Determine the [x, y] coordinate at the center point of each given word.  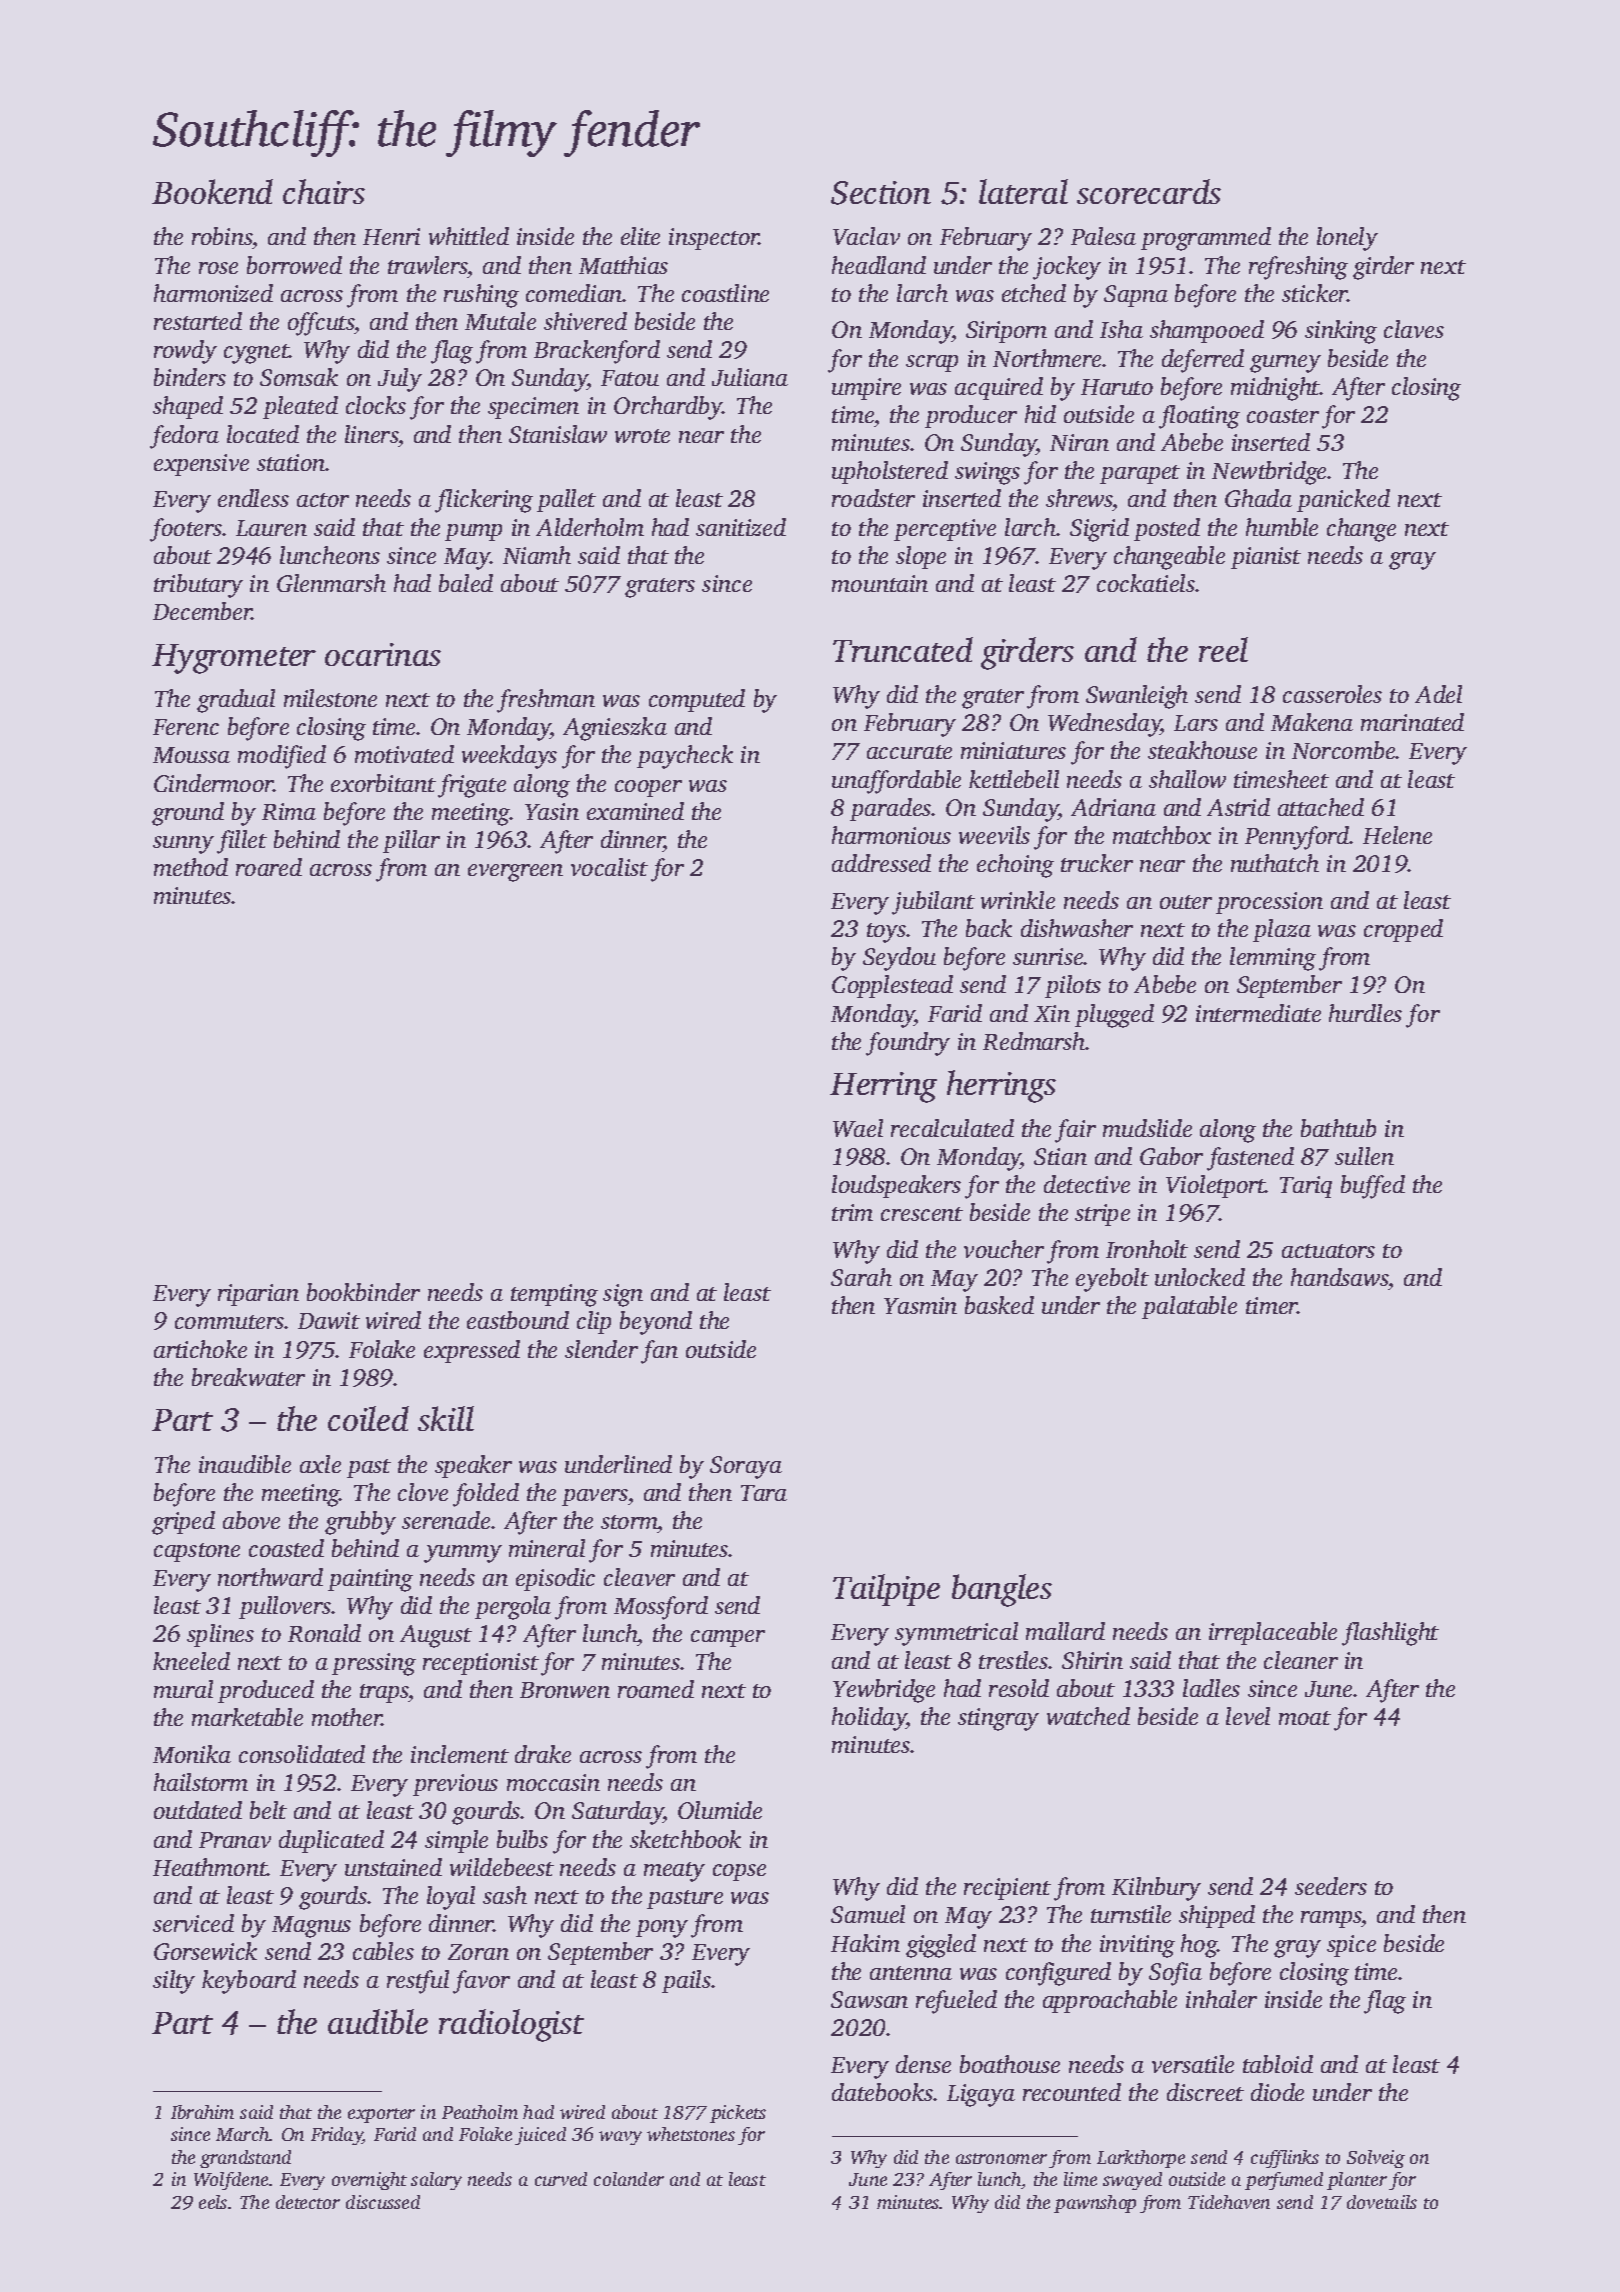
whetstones [691, 2134]
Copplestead [892, 986]
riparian [258, 1295]
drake [543, 1754]
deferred [1203, 361]
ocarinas [383, 654]
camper [728, 1638]
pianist [1266, 558]
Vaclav [866, 236]
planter [1357, 2181]
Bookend [212, 191]
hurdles [1365, 1013]
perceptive [945, 530]
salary [436, 2181]
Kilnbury [1156, 1889]
